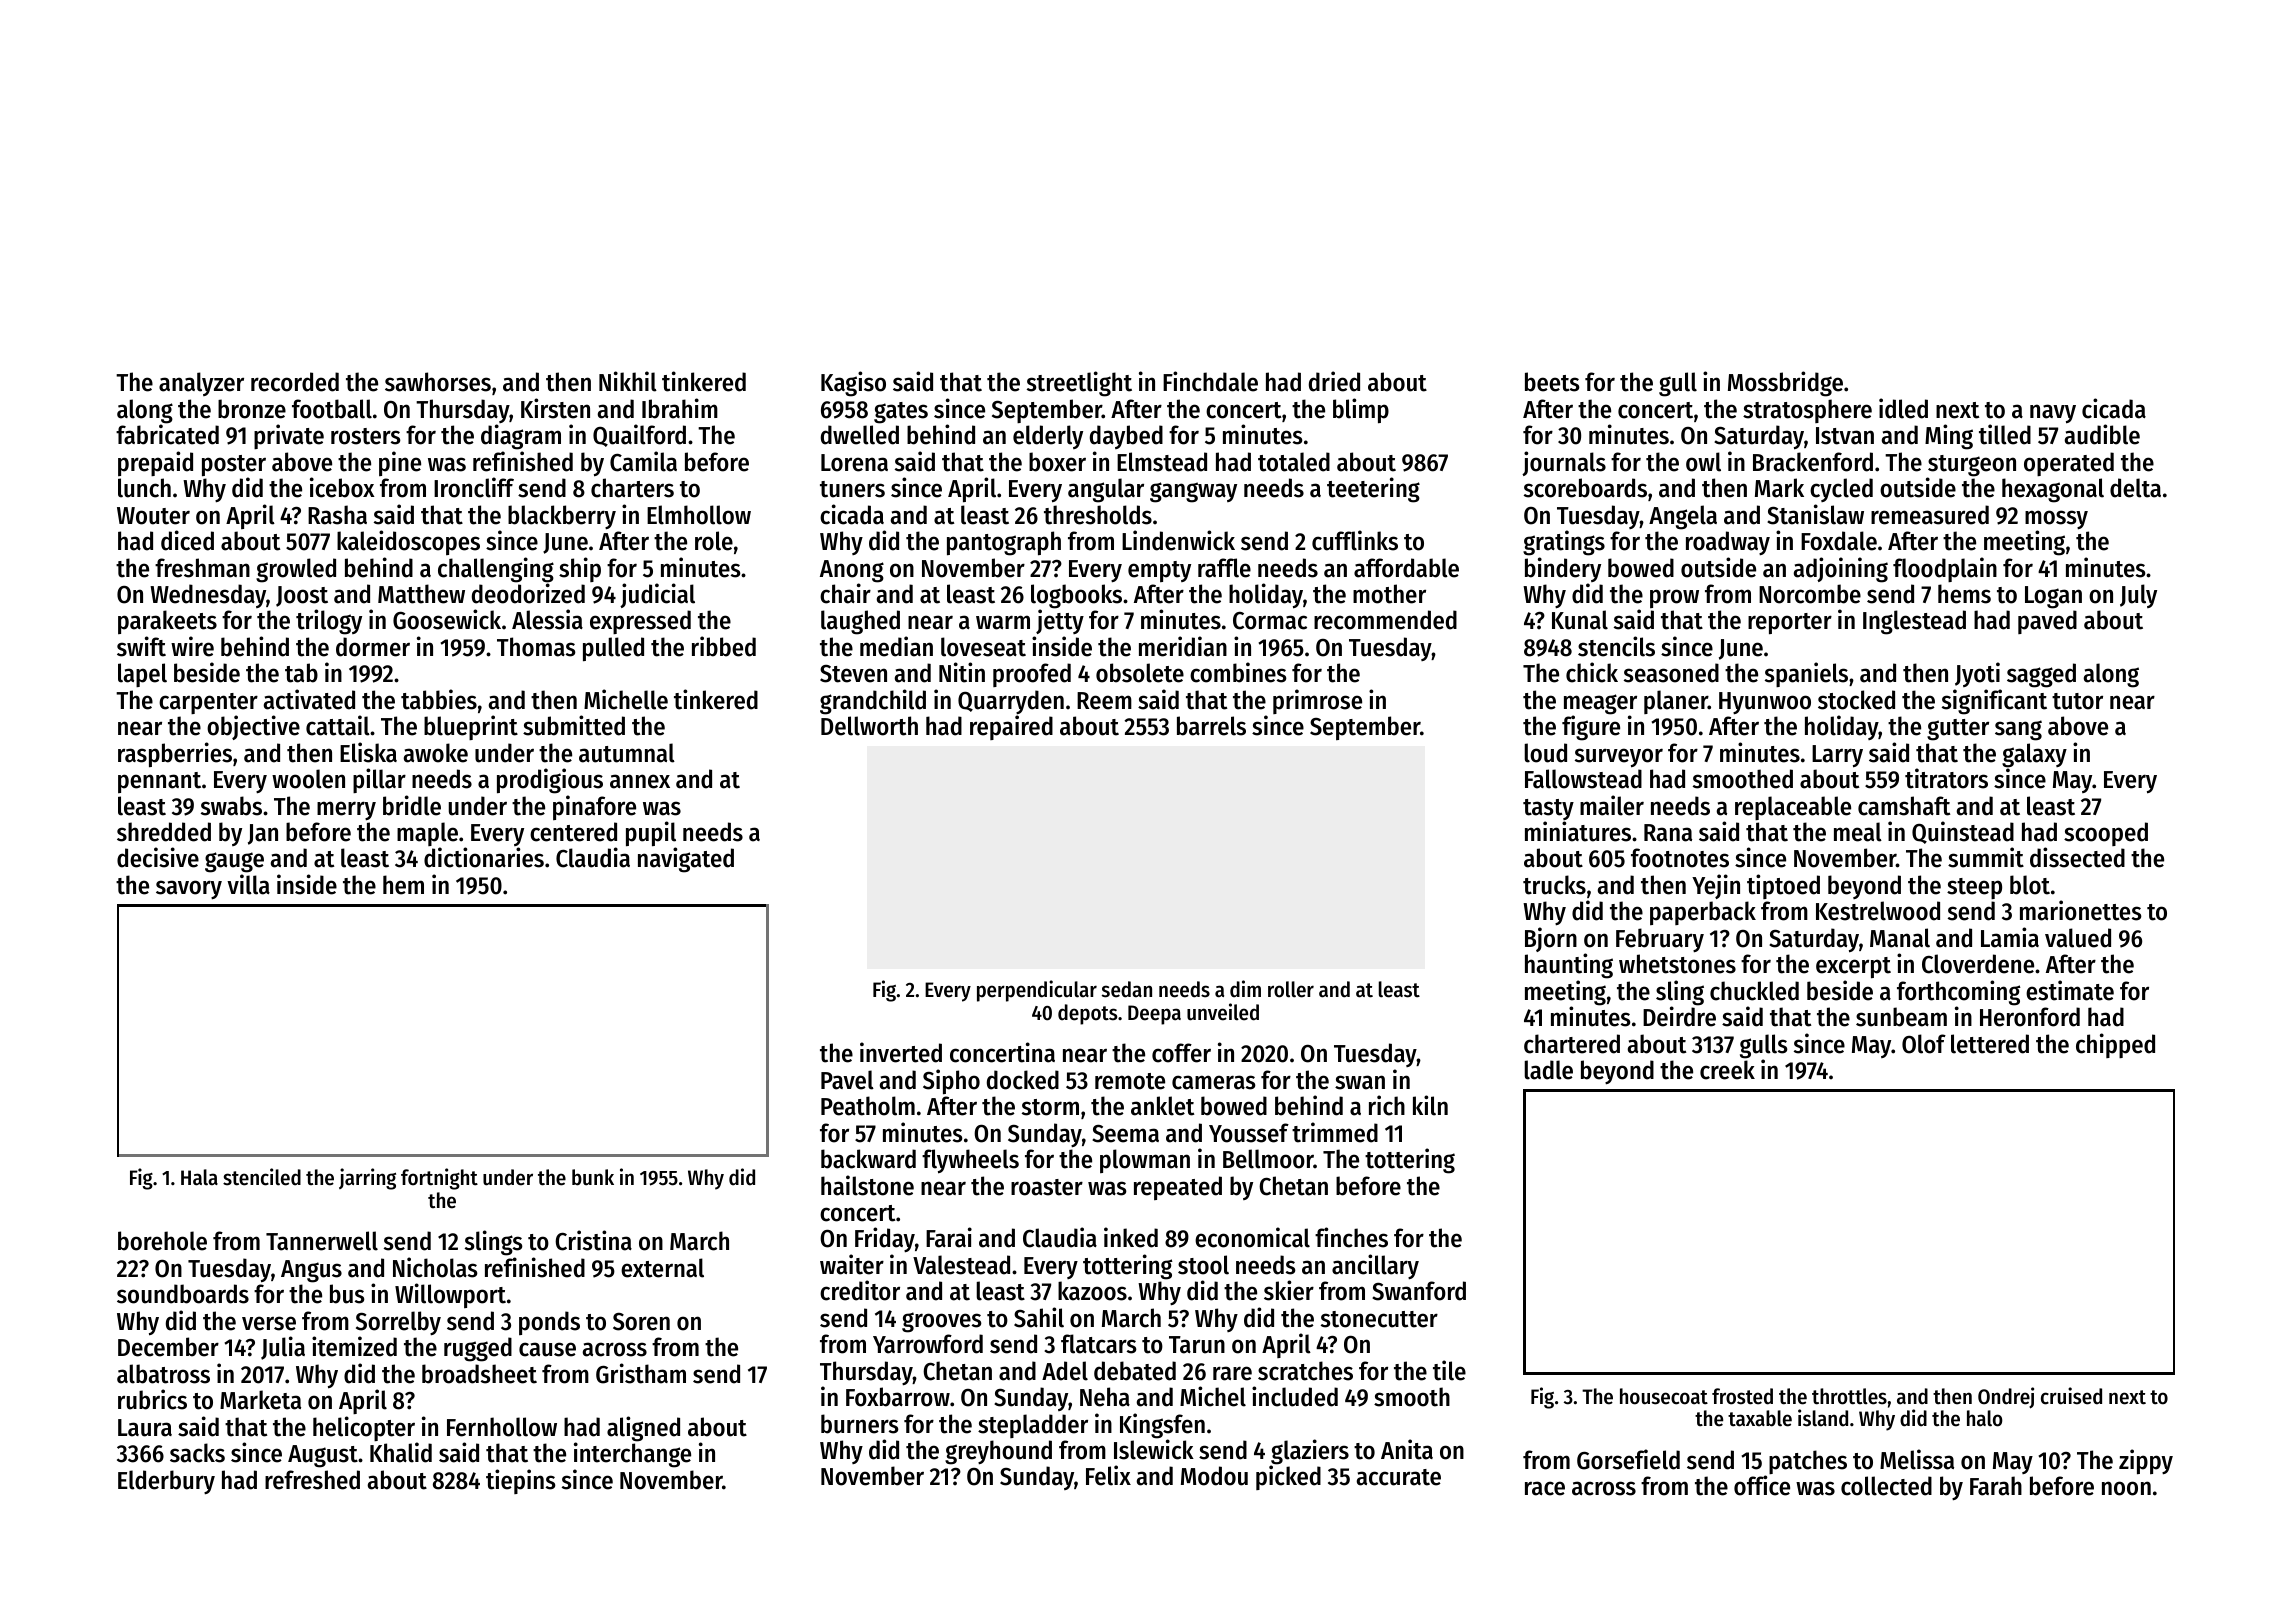 Image resolution: width=2292 pixels, height=1620 pixels. What do you see at coordinates (2115, 1045) in the screenshot?
I see `chipped` at bounding box center [2115, 1045].
